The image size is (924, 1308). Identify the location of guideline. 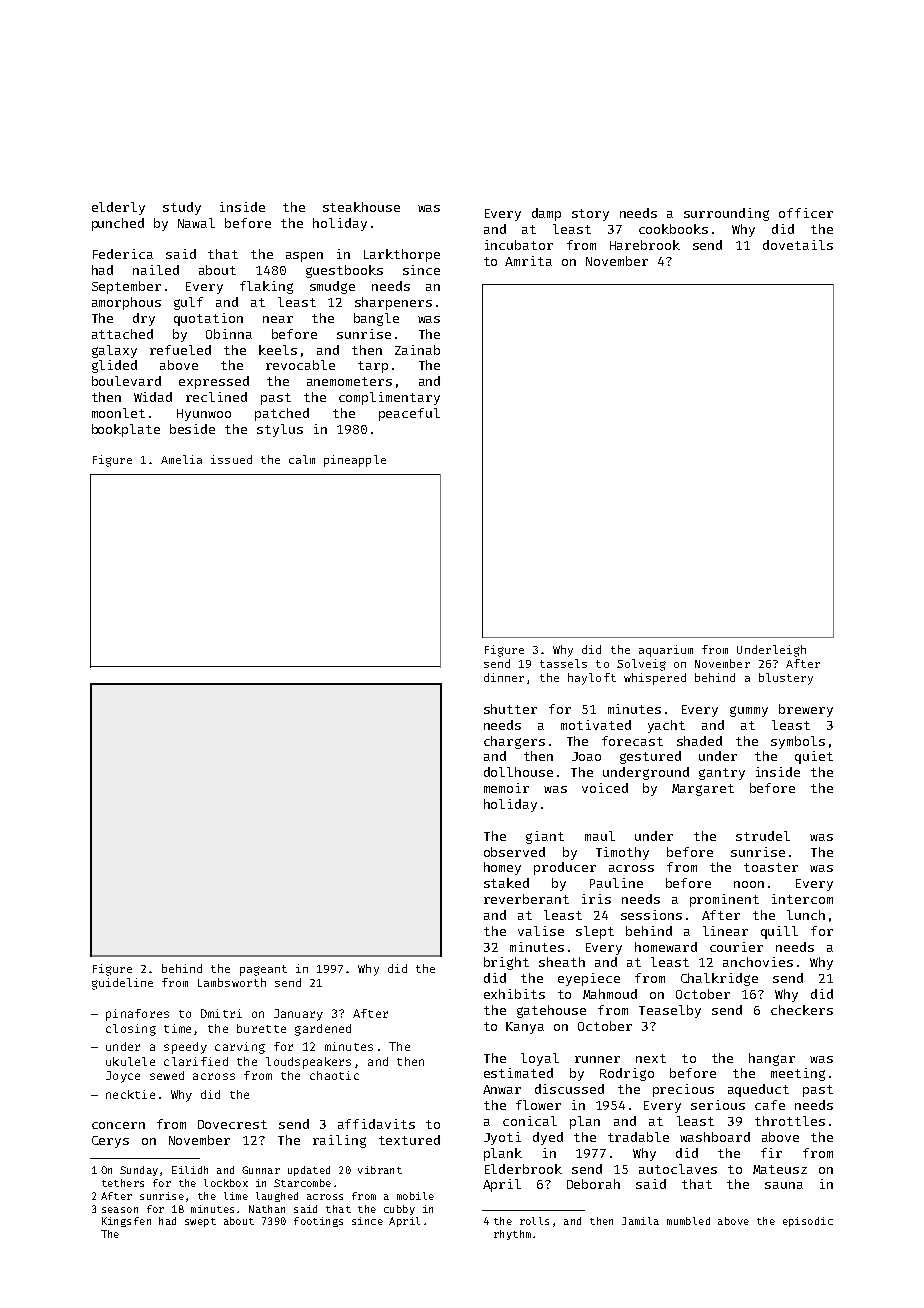
(122, 984).
